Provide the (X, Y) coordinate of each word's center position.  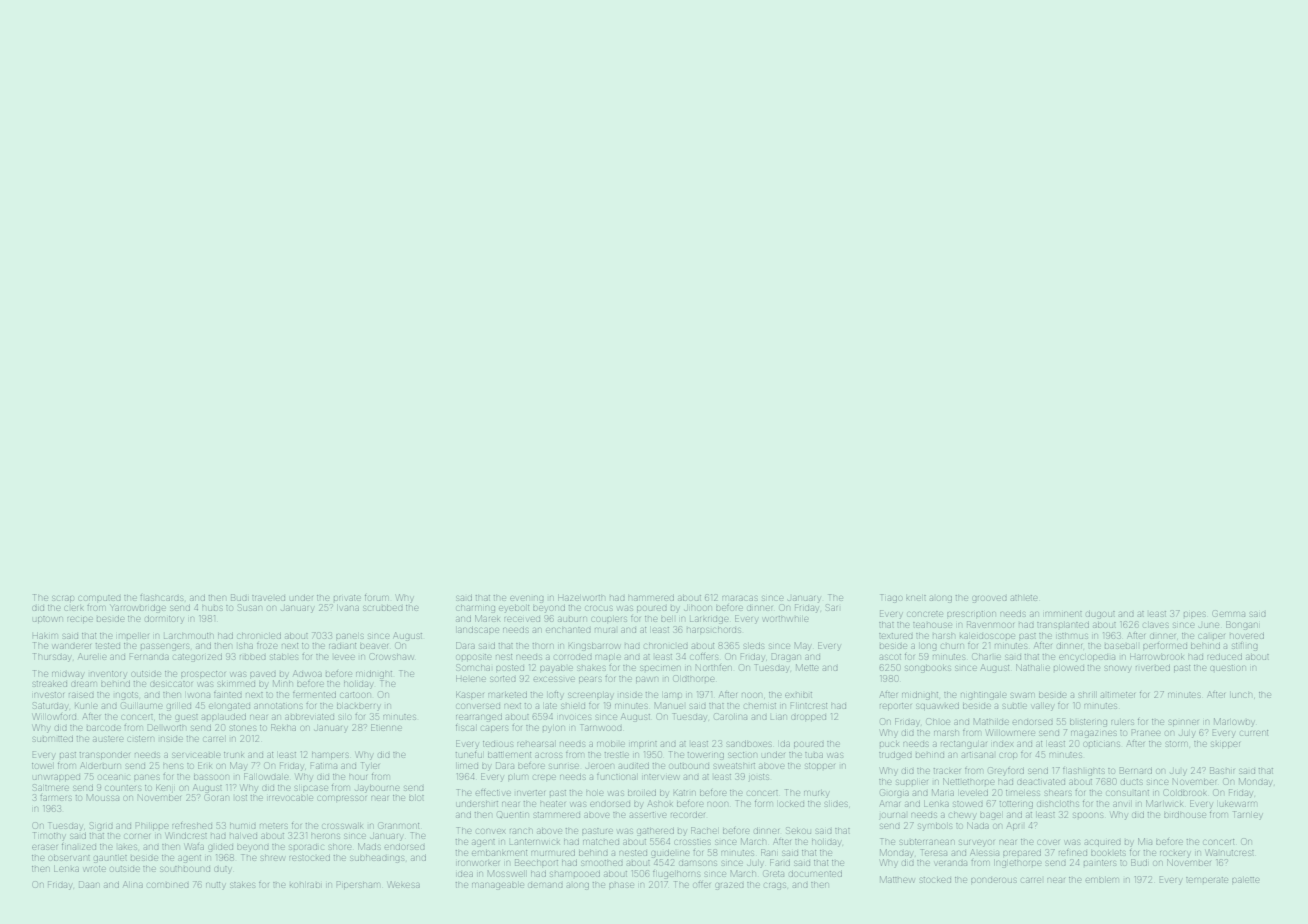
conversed (478, 706)
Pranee (1146, 732)
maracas (739, 598)
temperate (1207, 880)
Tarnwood (601, 727)
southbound (185, 869)
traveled (268, 598)
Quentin (513, 814)
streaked (50, 684)
